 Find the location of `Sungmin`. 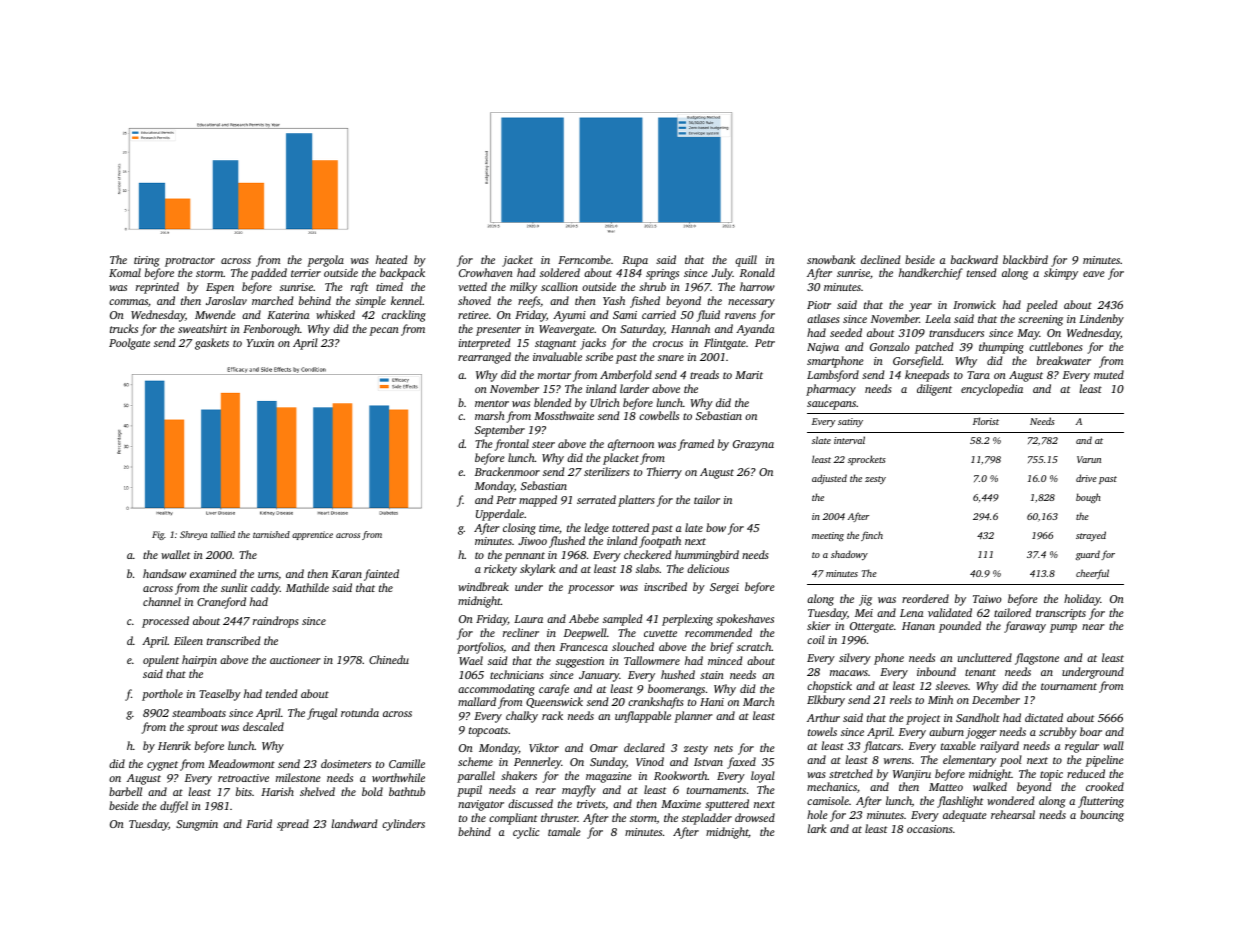

Sungmin is located at coordinates (197, 825).
